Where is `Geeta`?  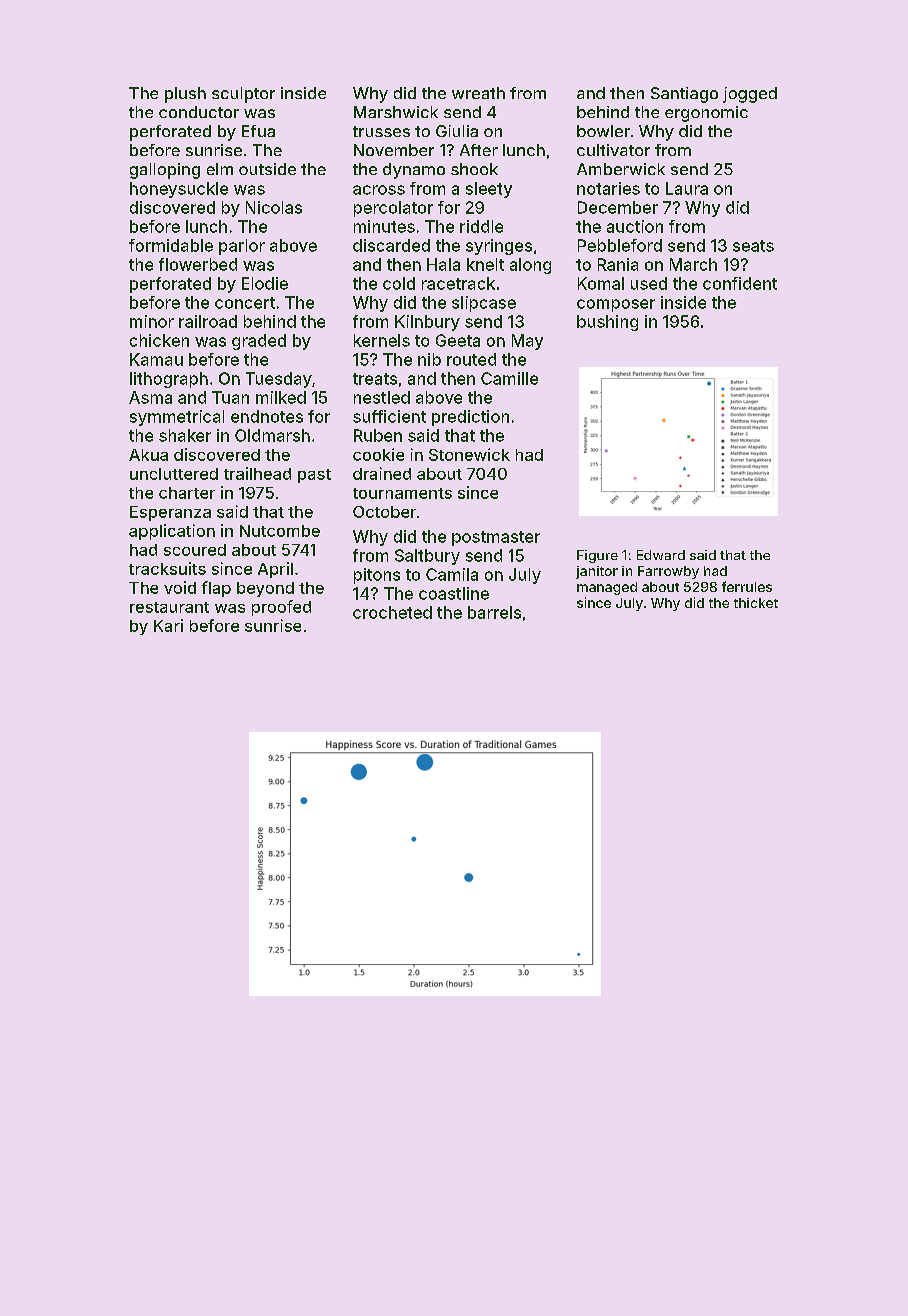 Geeta is located at coordinates (458, 340).
